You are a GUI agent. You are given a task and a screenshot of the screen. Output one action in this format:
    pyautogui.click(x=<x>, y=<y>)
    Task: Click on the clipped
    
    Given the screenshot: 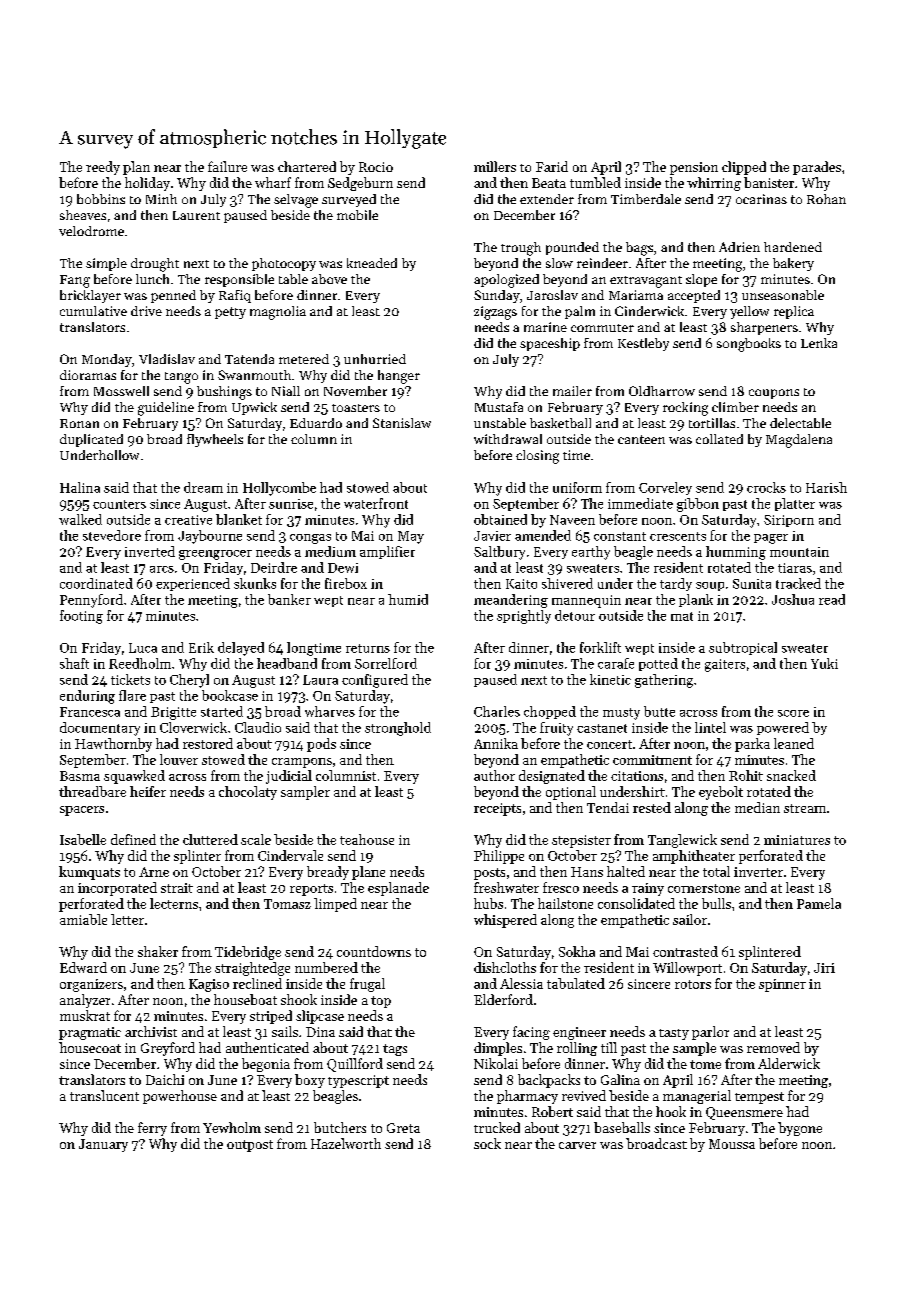 What is the action you would take?
    pyautogui.click(x=744, y=168)
